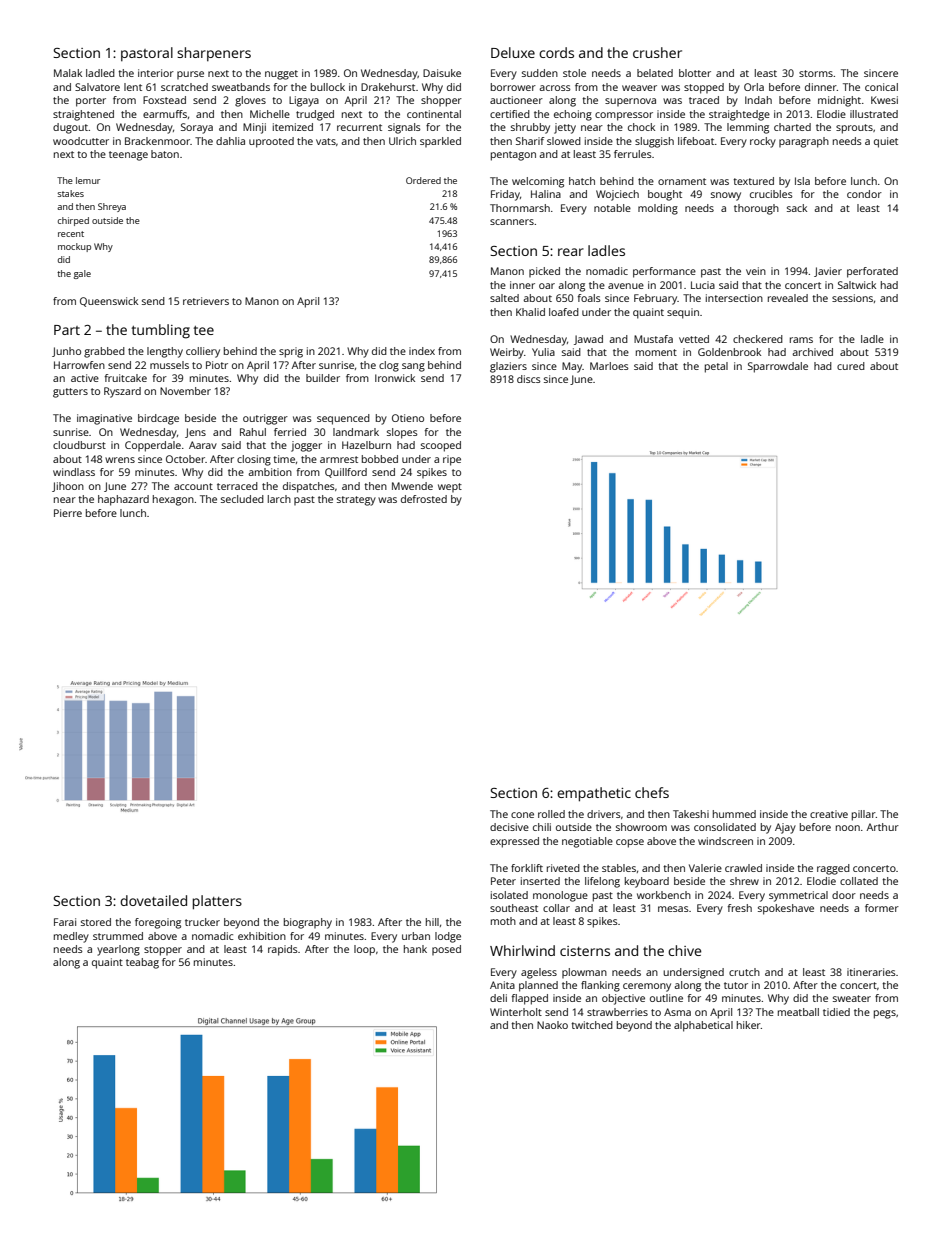  What do you see at coordinates (308, 923) in the document?
I see `biography` at bounding box center [308, 923].
